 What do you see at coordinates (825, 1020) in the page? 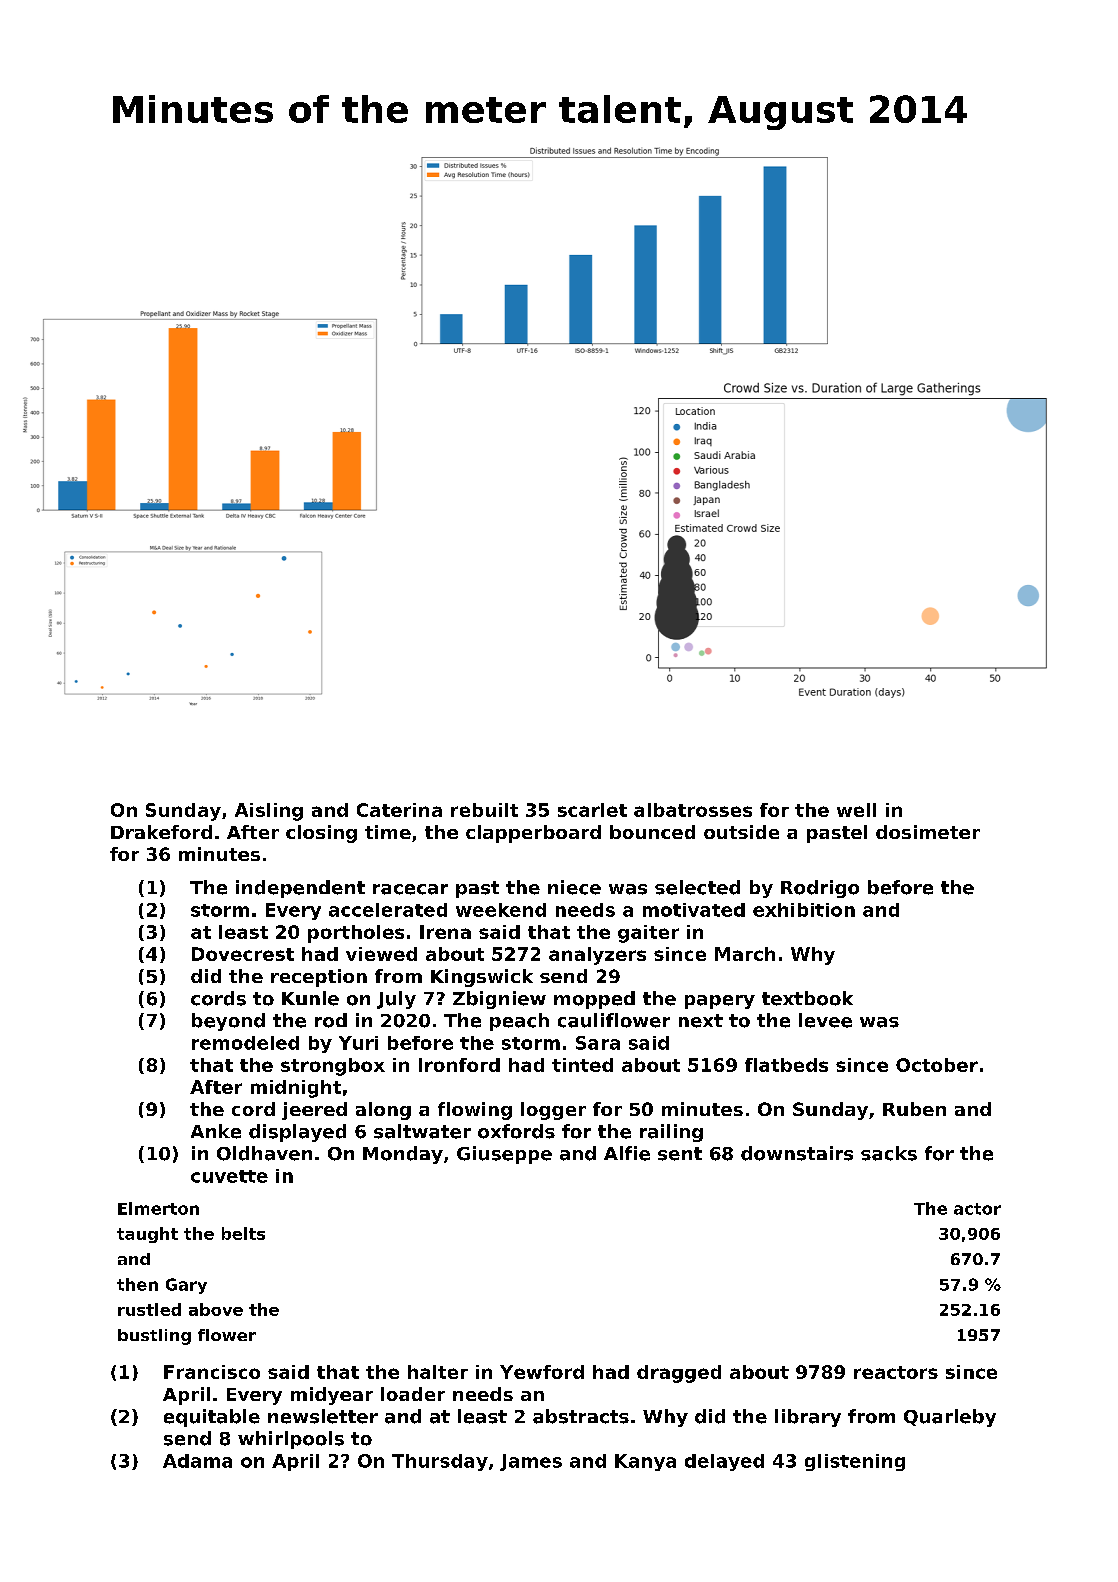
I see `levee` at bounding box center [825, 1020].
